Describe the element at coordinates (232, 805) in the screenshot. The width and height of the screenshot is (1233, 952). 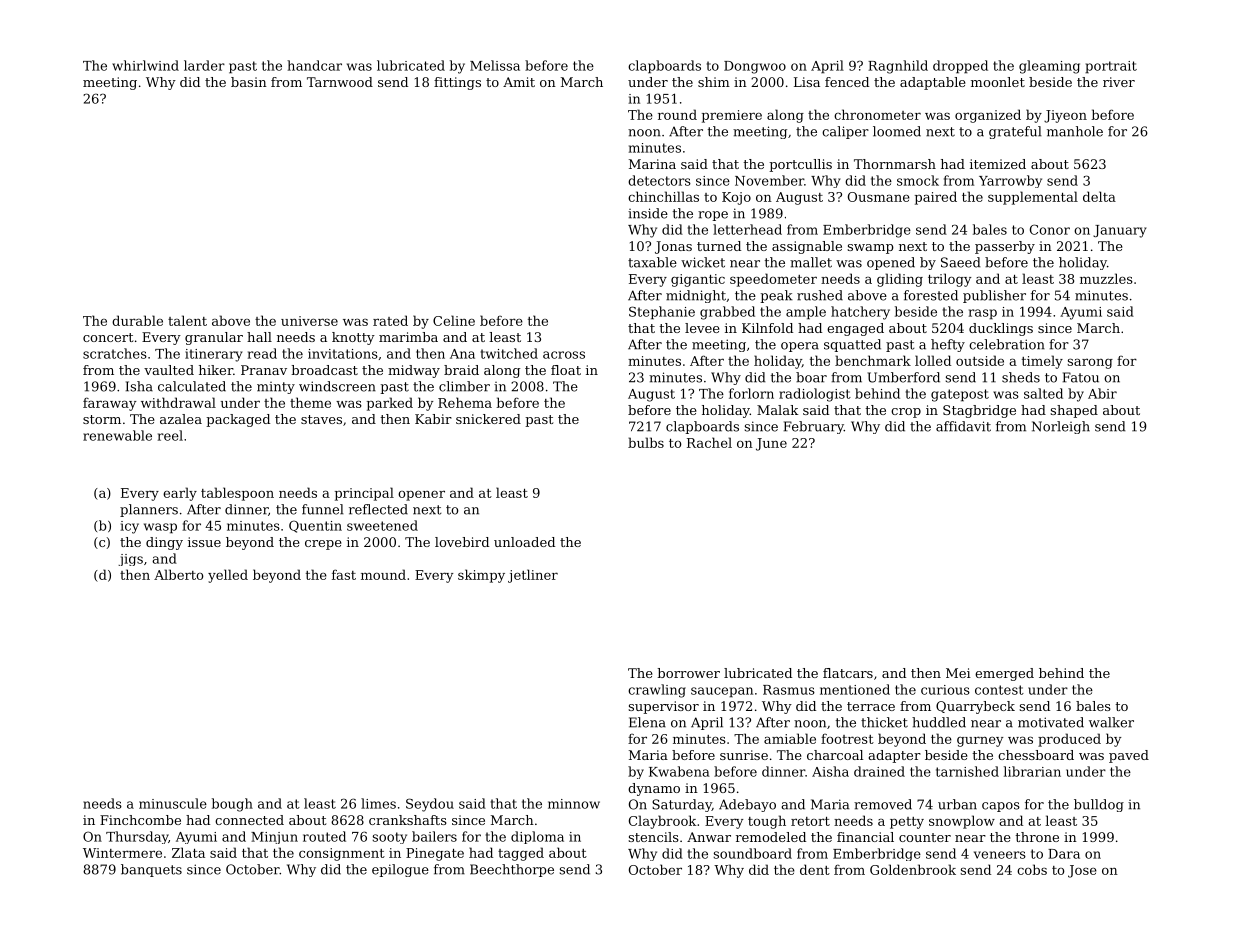
I see `bough` at that location.
